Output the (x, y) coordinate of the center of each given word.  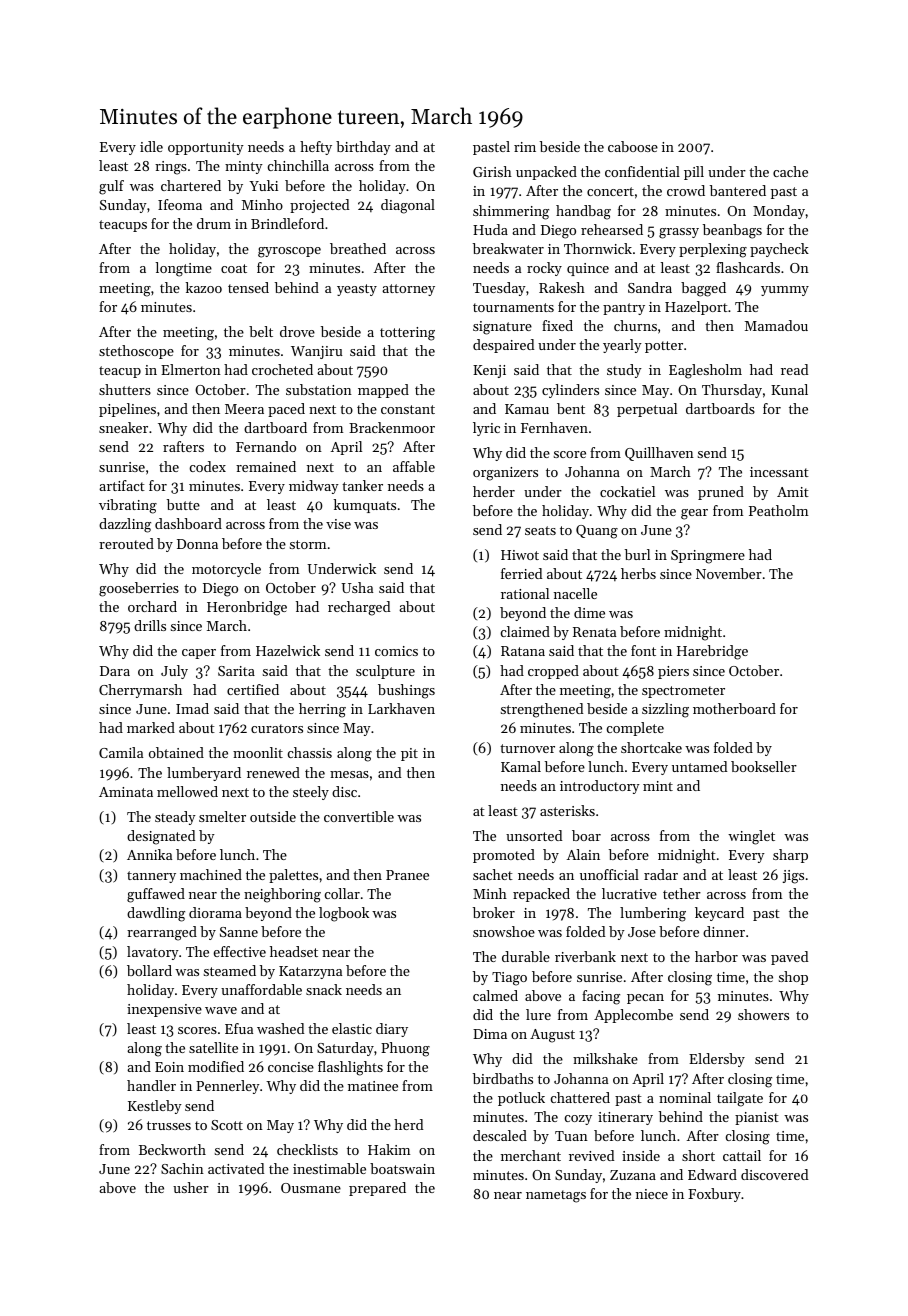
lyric (486, 429)
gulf (111, 187)
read (794, 369)
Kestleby (155, 1107)
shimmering (511, 212)
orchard (152, 606)
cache (790, 171)
